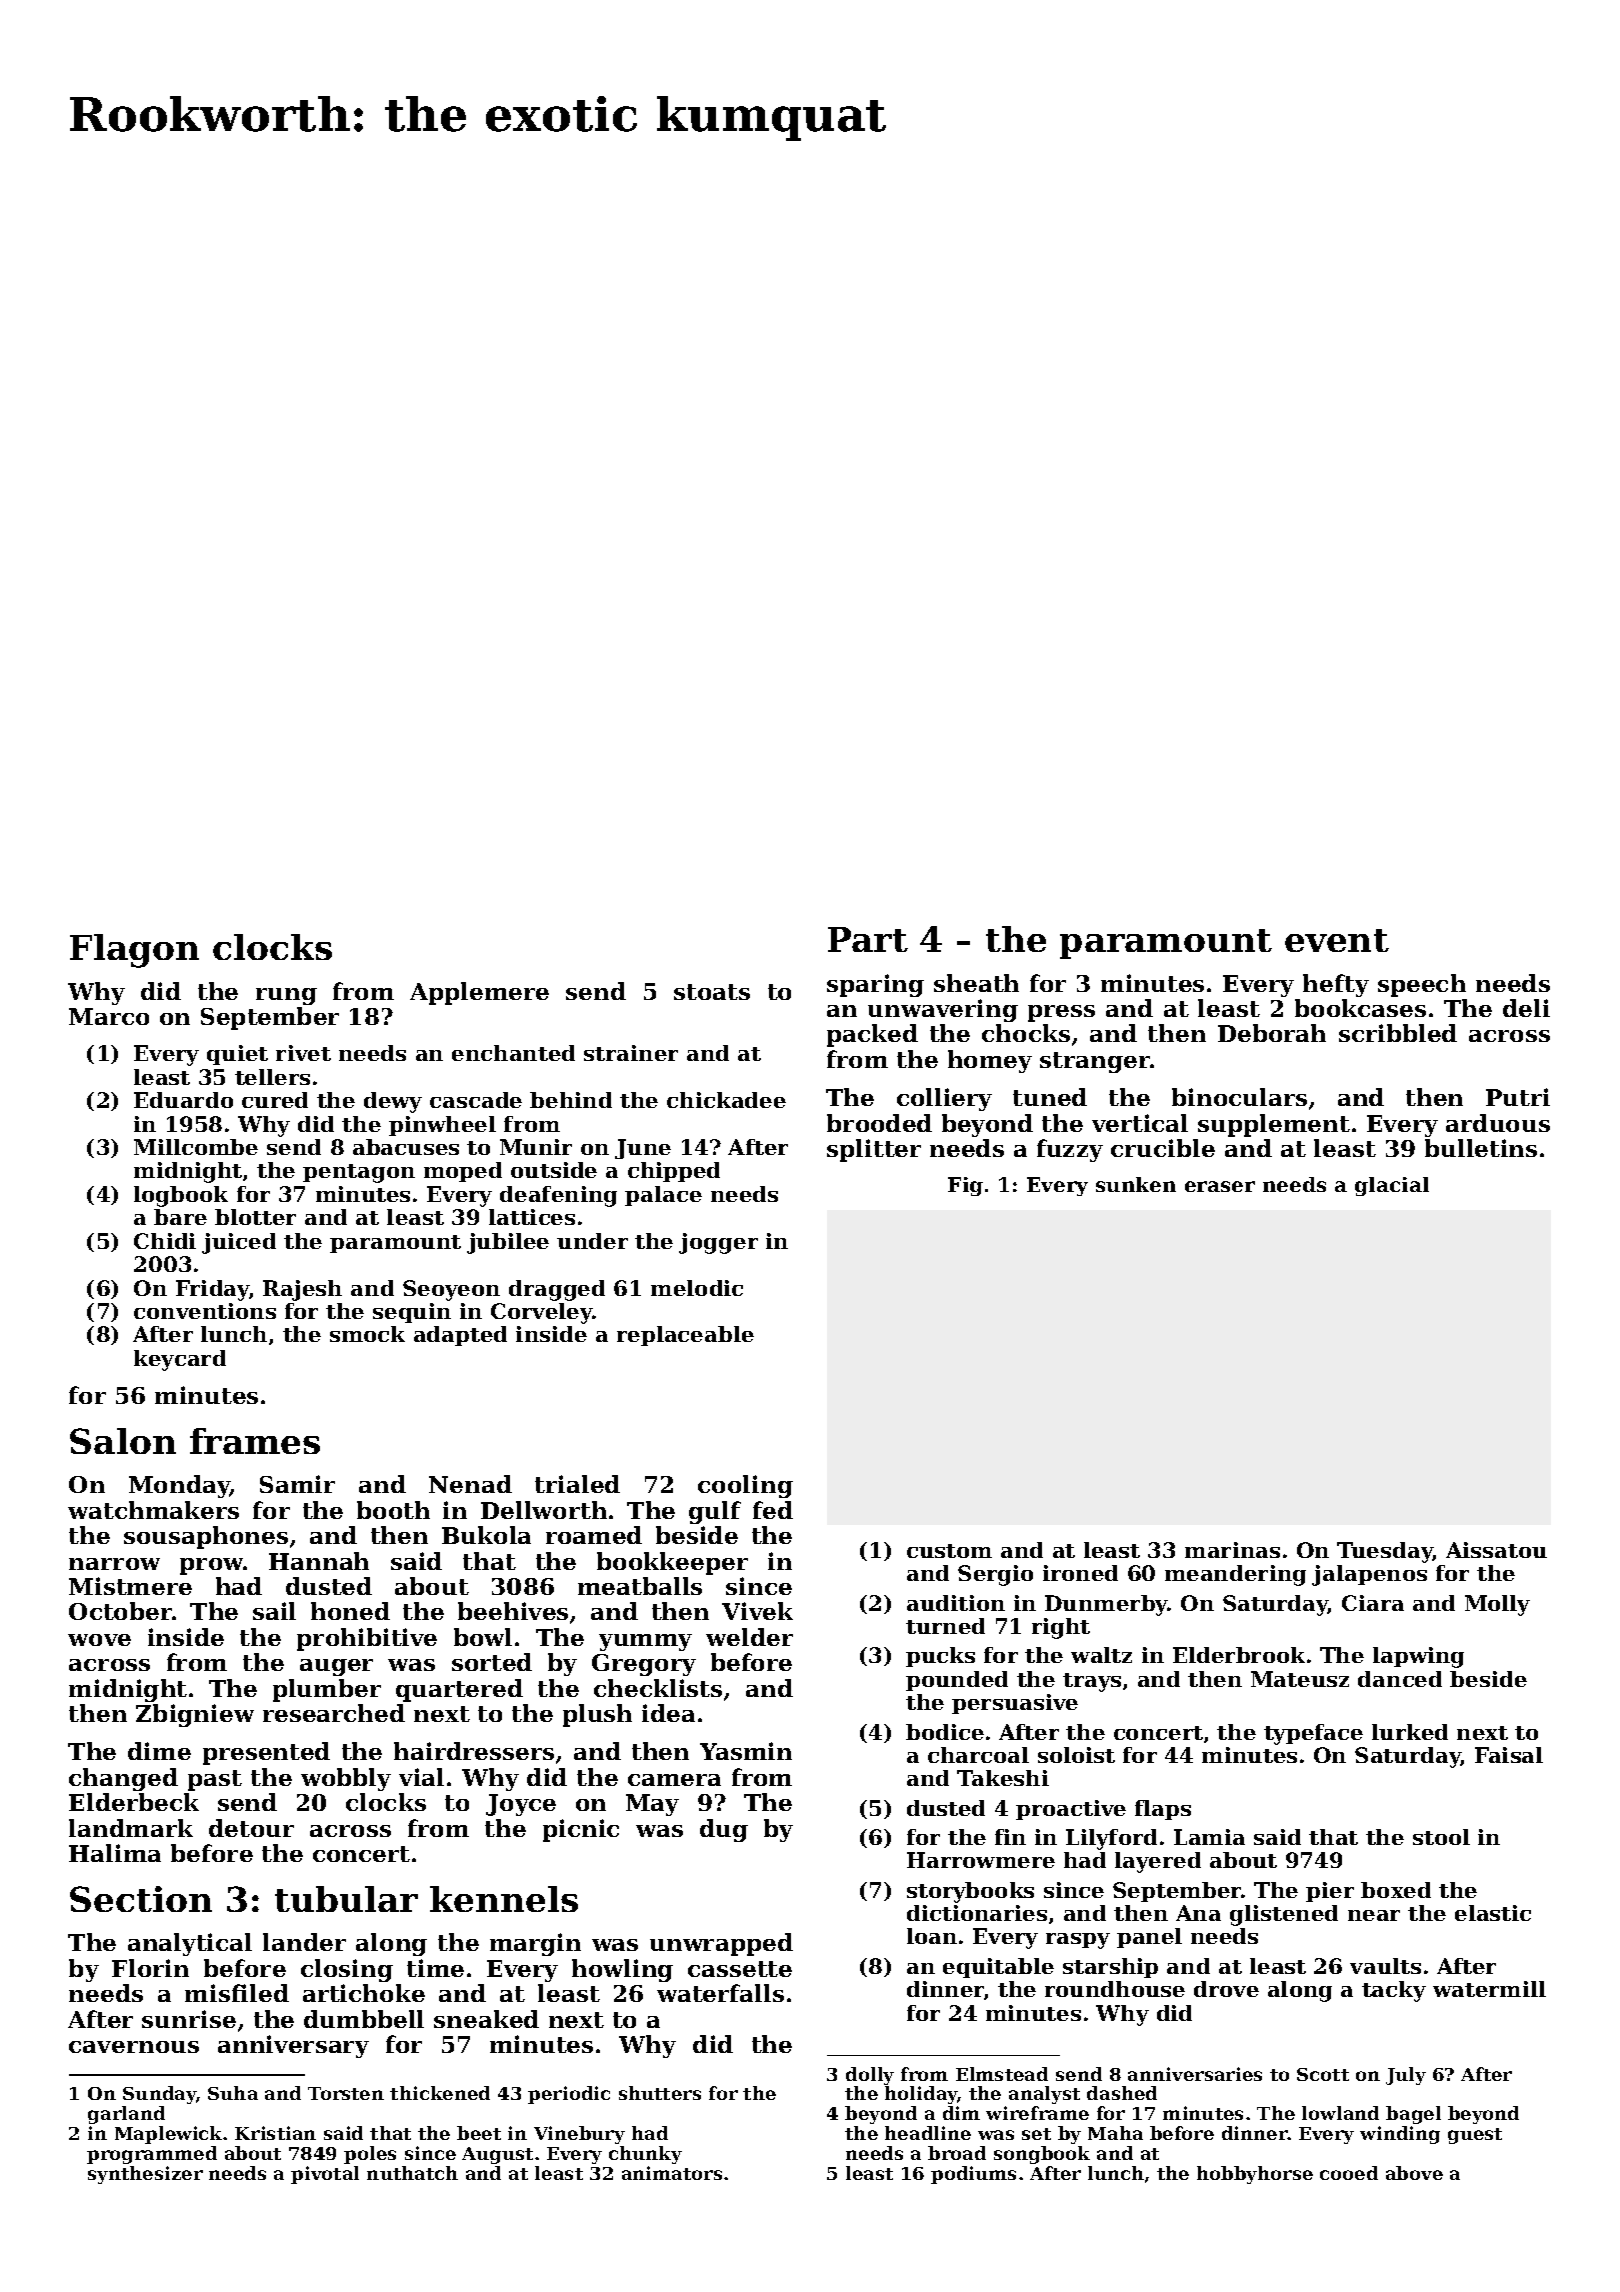 This screenshot has height=2292, width=1620. Describe the element at coordinates (1509, 1755) in the screenshot. I see `Faisal` at that location.
